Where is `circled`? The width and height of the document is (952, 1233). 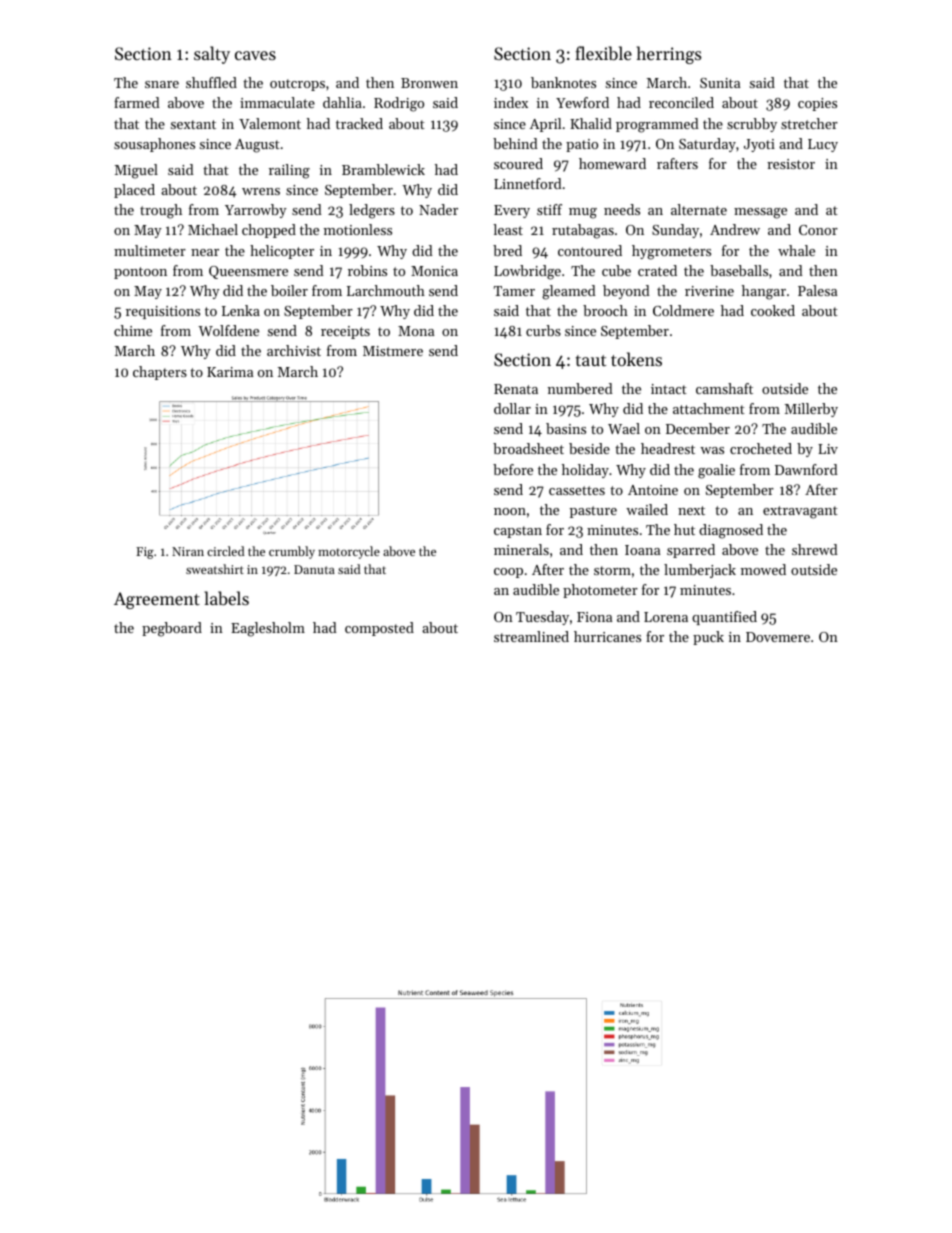 circled is located at coordinates (226, 551).
